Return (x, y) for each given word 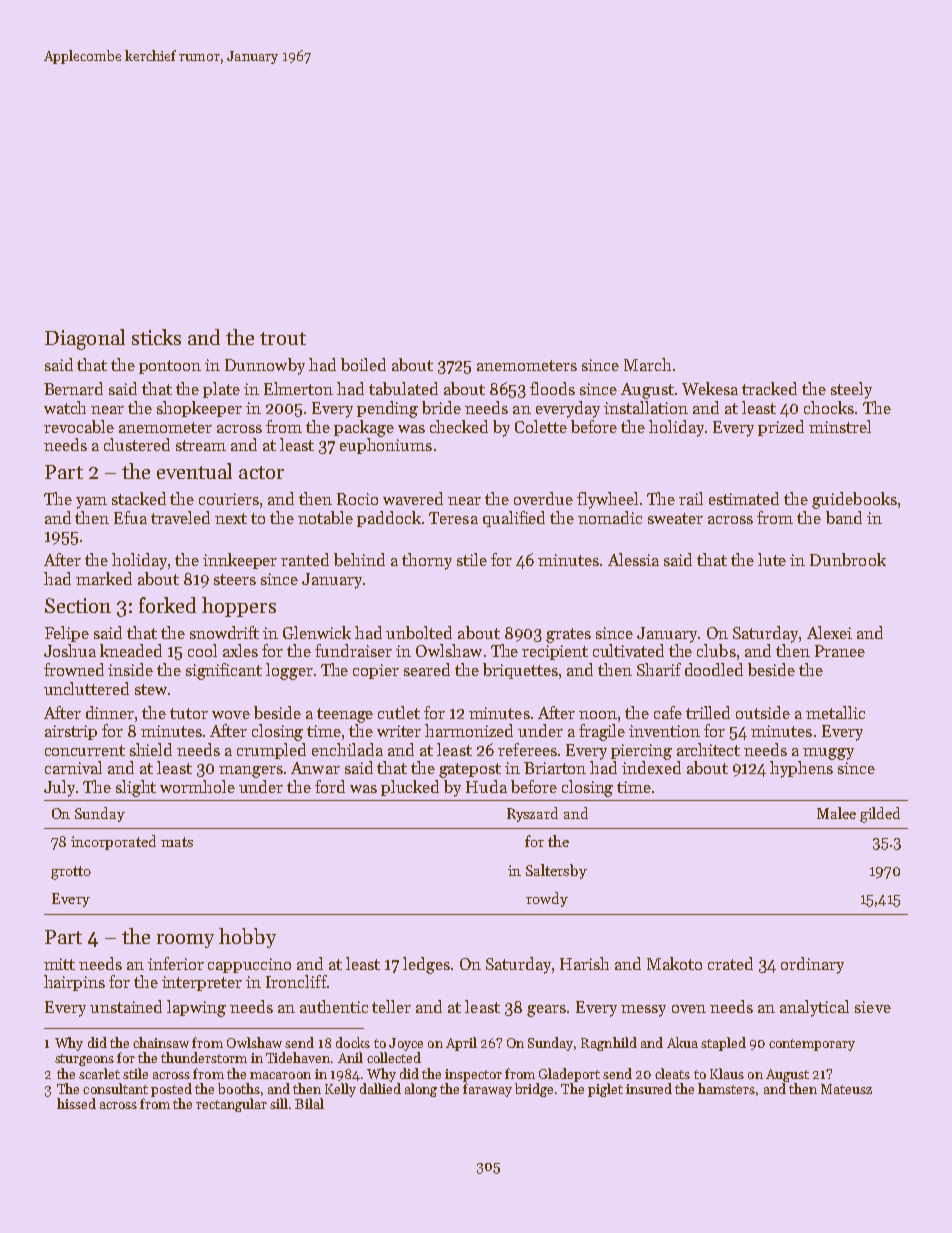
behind (359, 559)
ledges (426, 965)
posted (171, 1090)
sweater (675, 518)
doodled (714, 669)
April (461, 1044)
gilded (880, 815)
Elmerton (298, 388)
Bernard (73, 388)
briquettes (520, 671)
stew (151, 689)
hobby (247, 938)
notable (325, 517)
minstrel (840, 426)
